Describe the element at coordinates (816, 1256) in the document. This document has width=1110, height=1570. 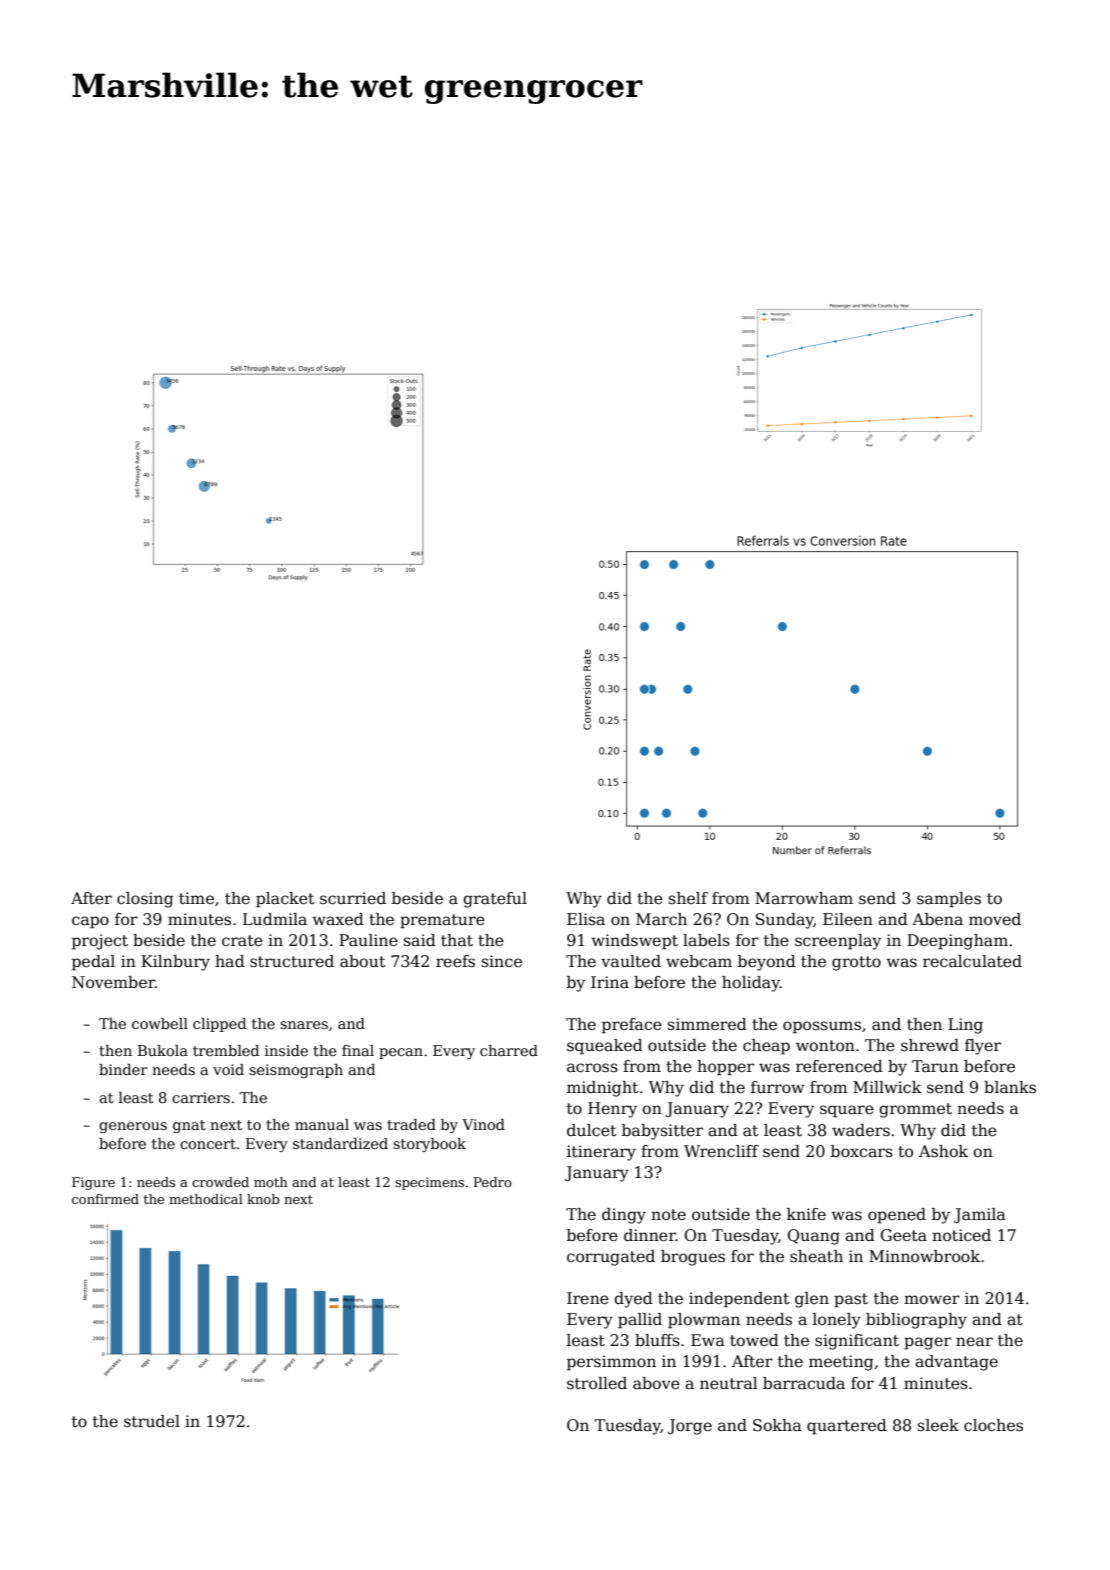
I see `sheath` at that location.
